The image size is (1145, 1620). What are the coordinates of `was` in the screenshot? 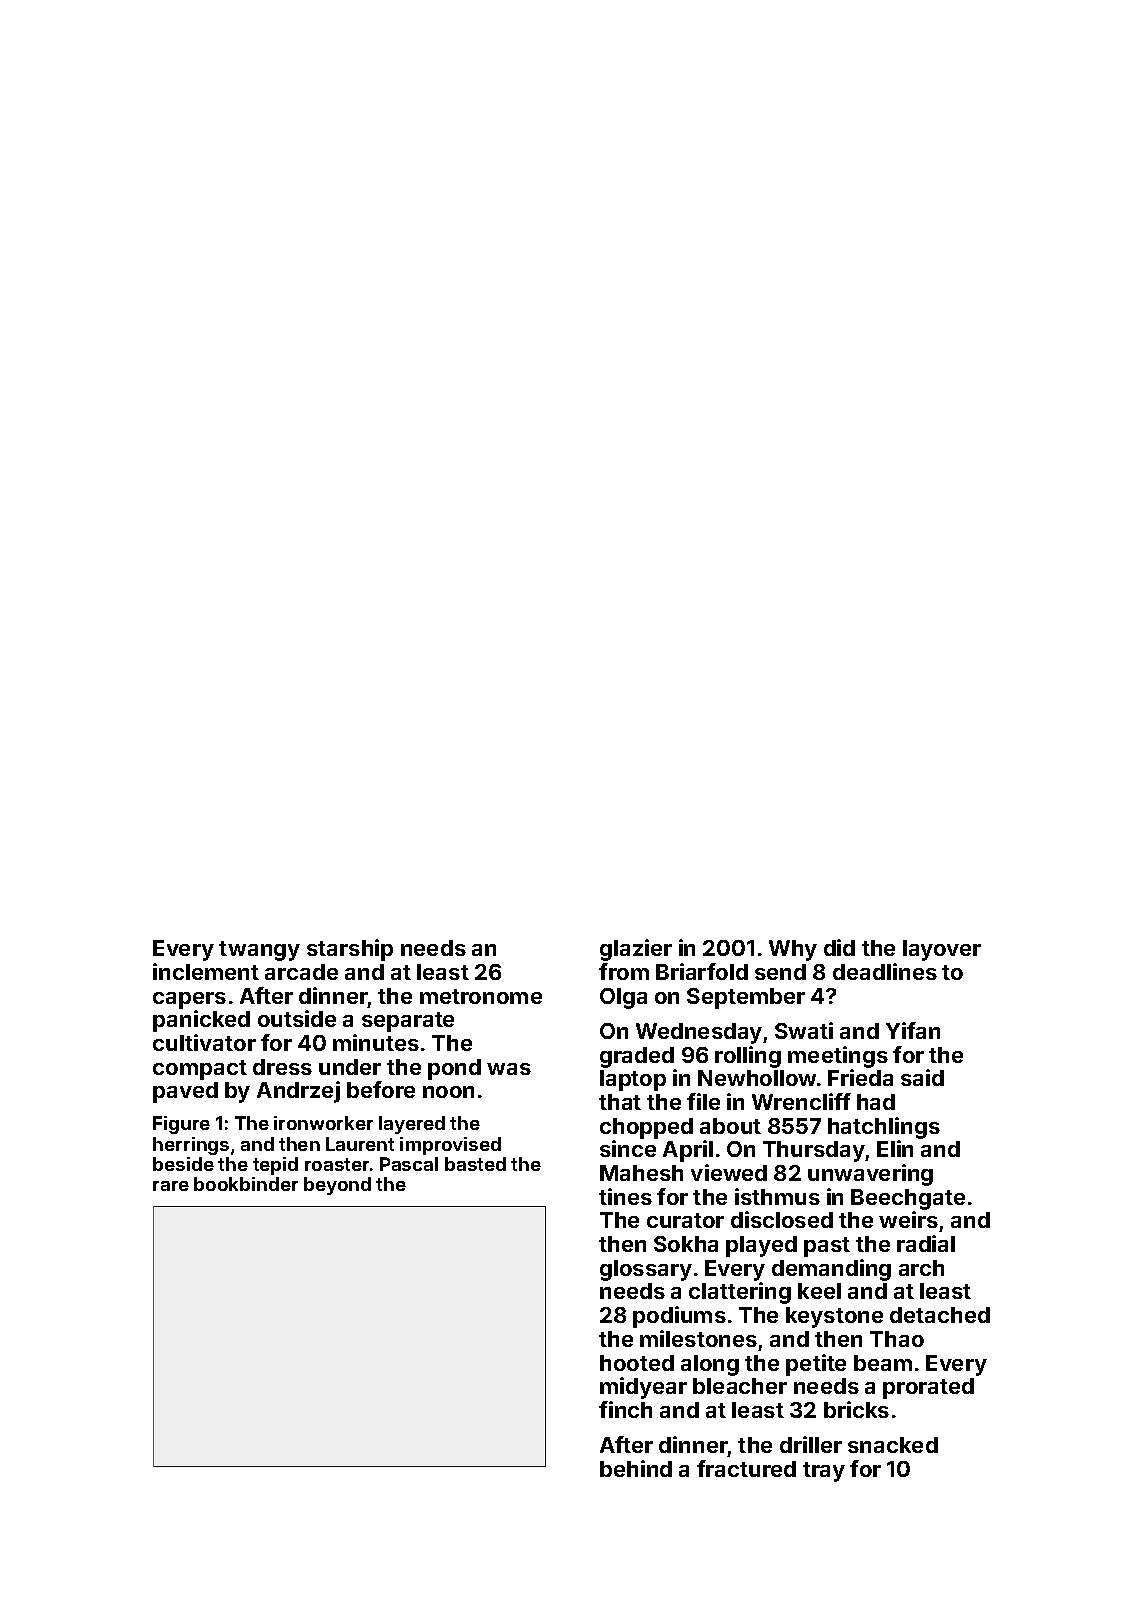 It's located at (509, 1069).
